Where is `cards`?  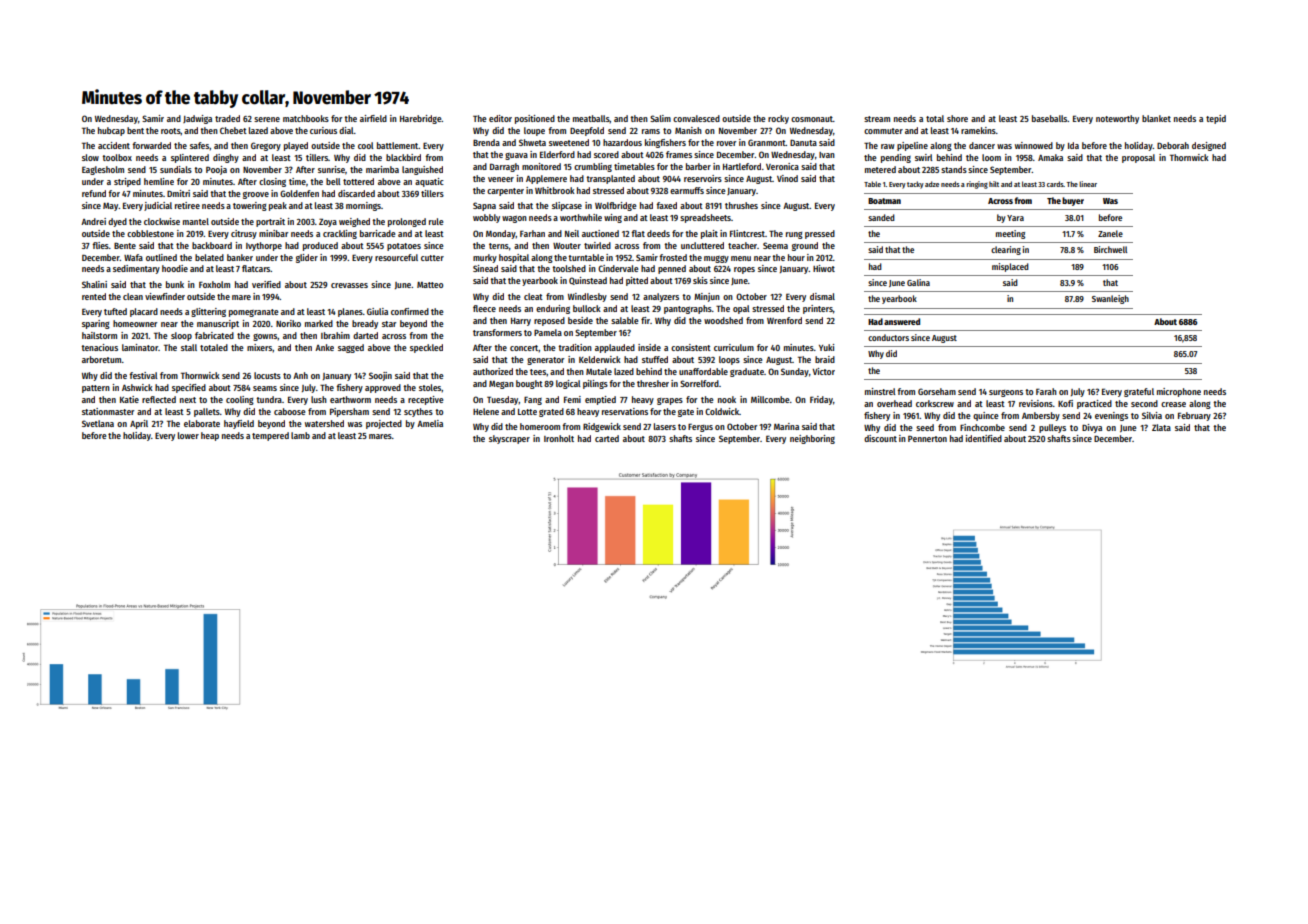
cards is located at coordinates (1055, 184).
